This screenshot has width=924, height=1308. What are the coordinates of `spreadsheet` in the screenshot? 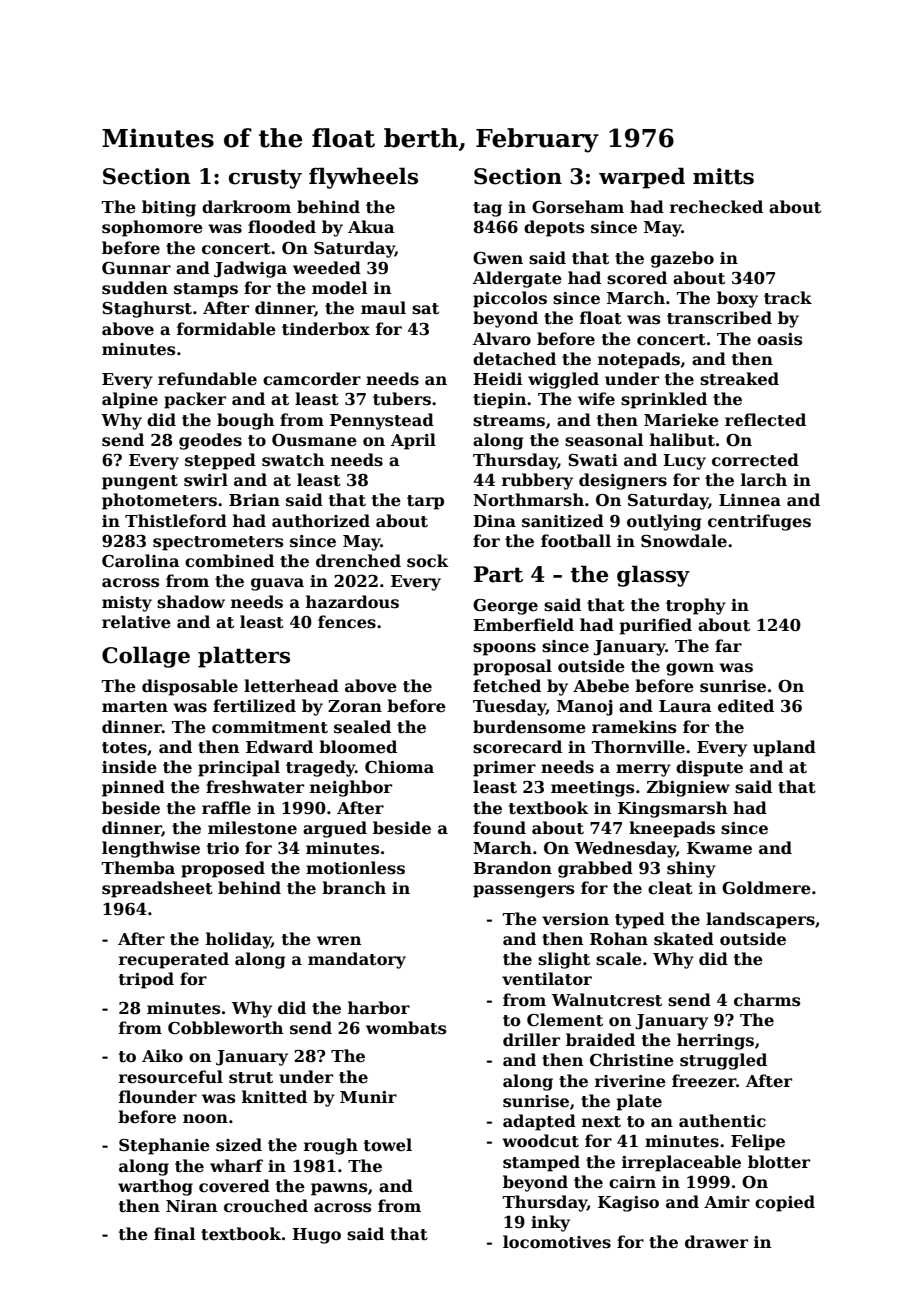 It's located at (157, 889).
